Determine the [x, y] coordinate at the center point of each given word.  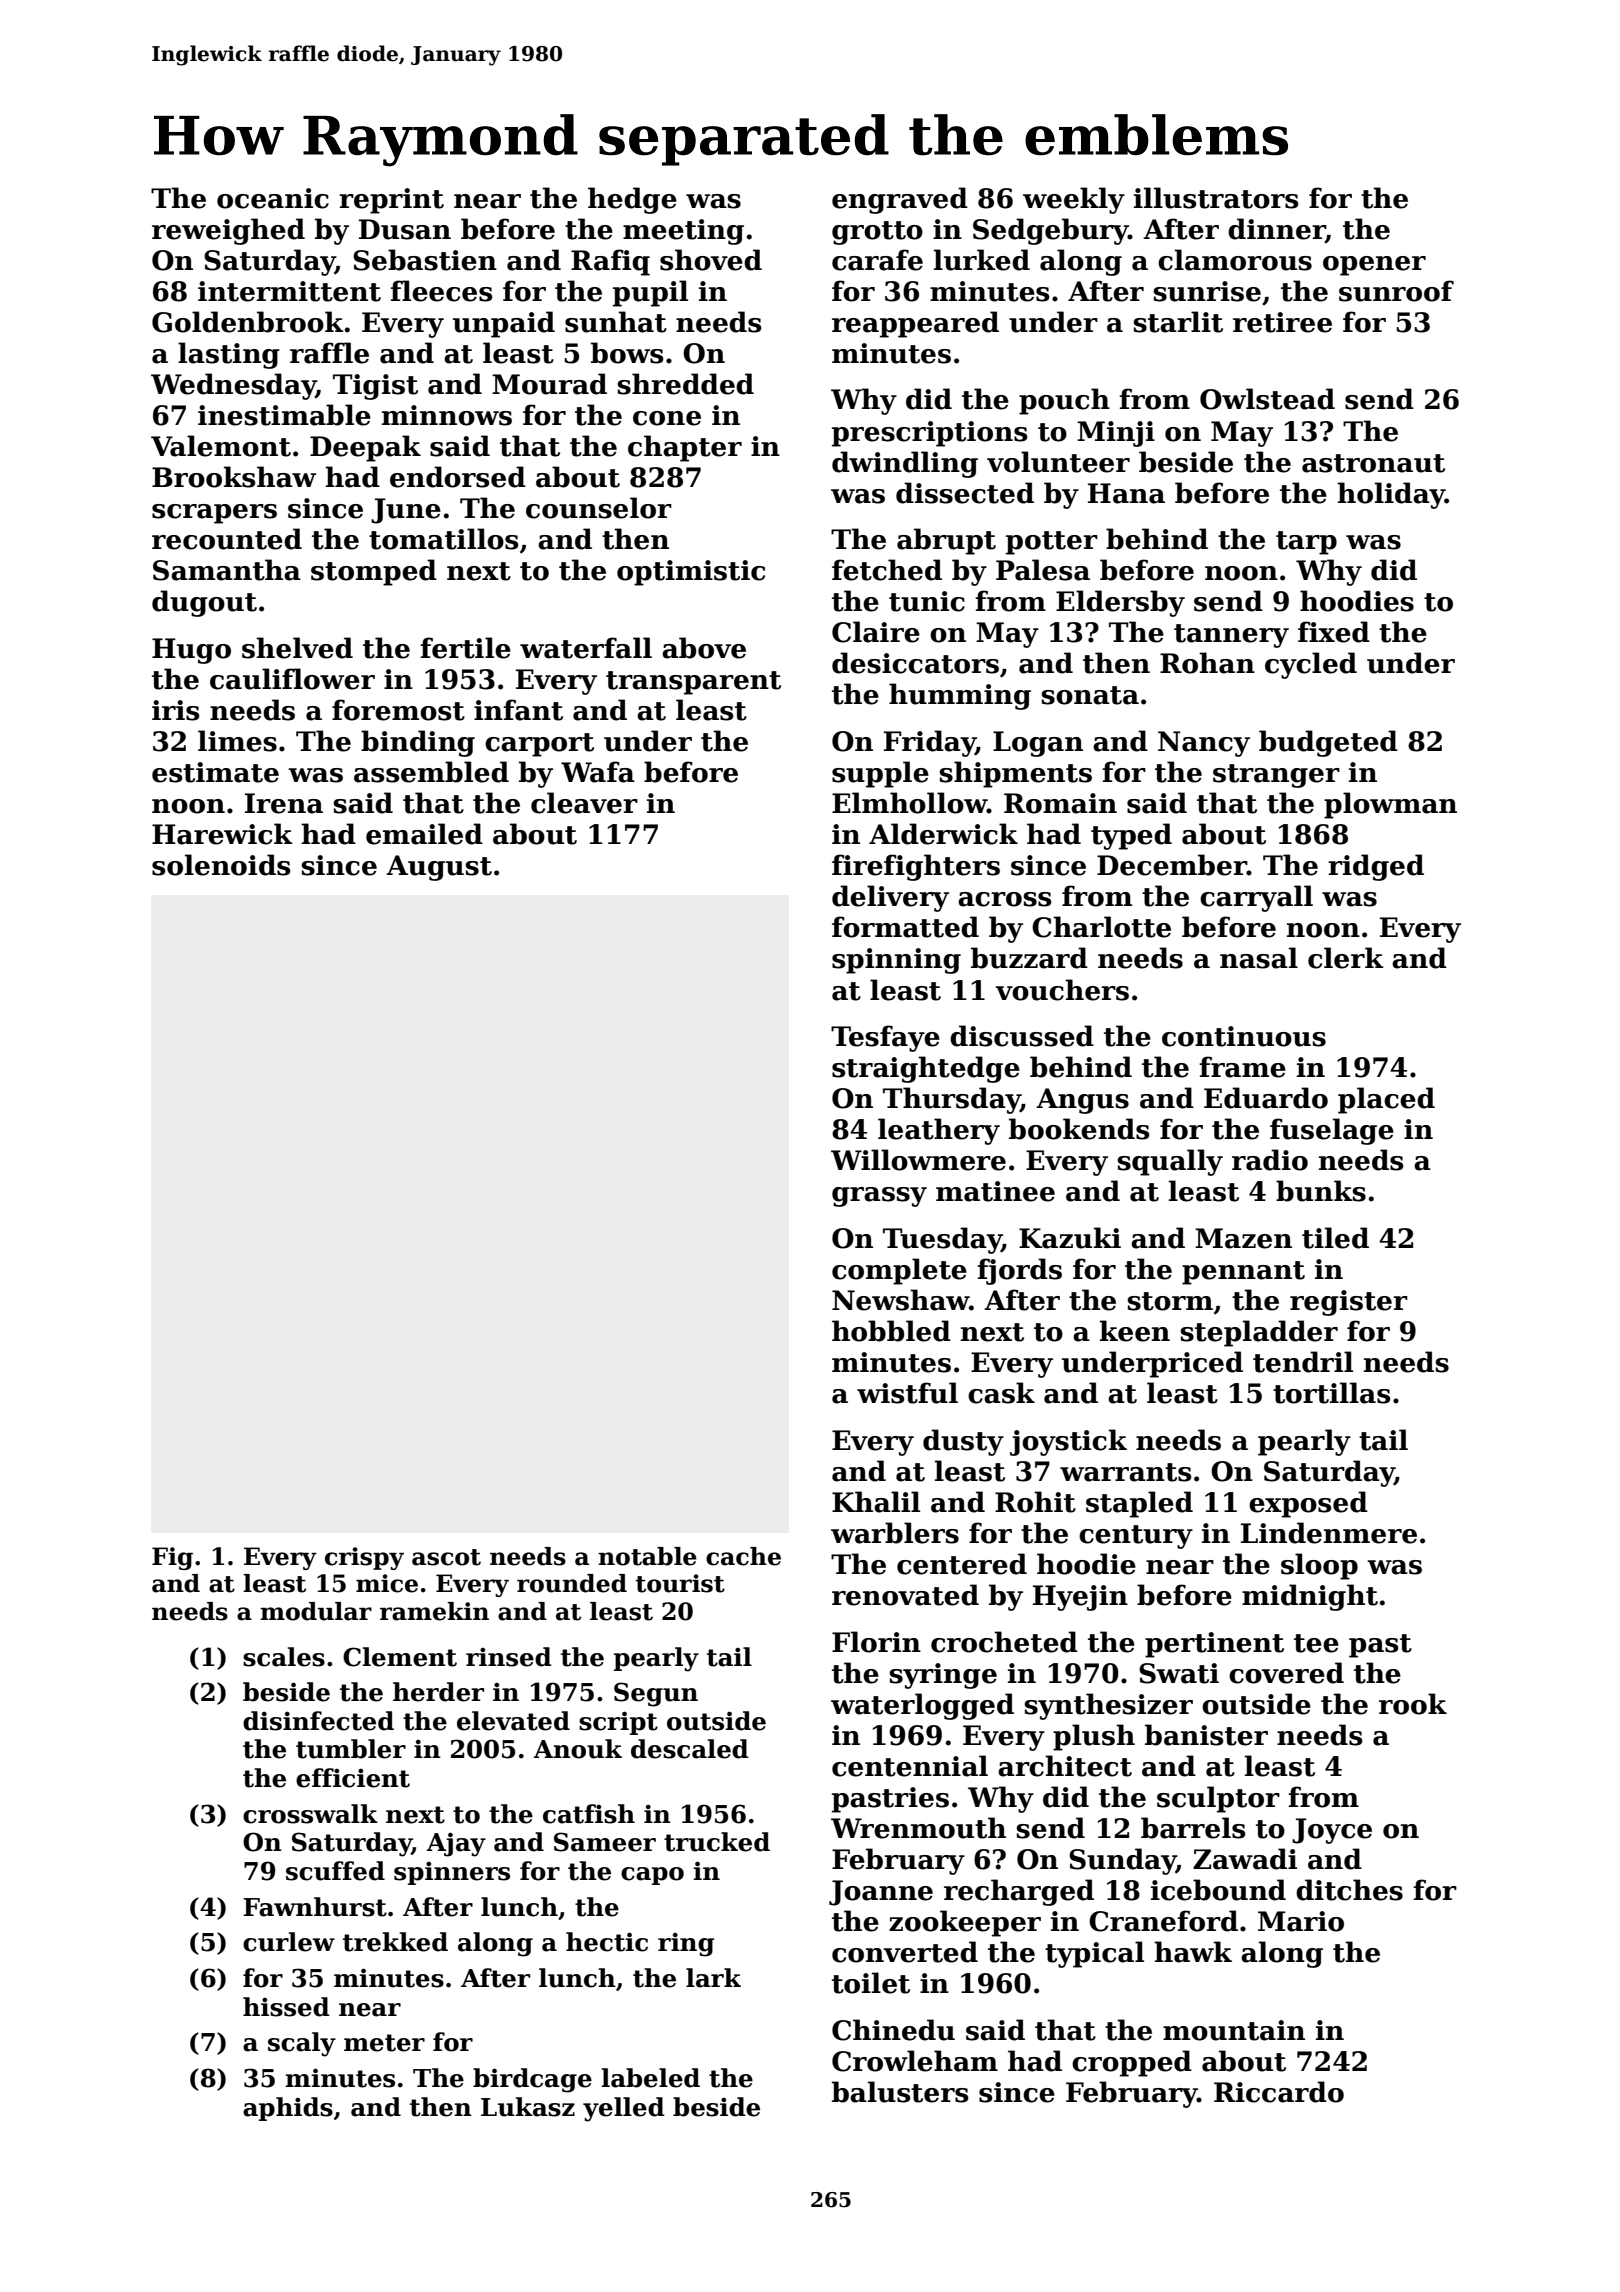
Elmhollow [909, 803]
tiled [1335, 1238]
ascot [446, 1557]
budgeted [1328, 743]
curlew [289, 1942]
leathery [939, 1131]
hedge [632, 200]
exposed [1308, 1504]
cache [743, 1556]
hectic [607, 1942]
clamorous [1235, 260]
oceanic [273, 198]
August [439, 868]
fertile [465, 648]
